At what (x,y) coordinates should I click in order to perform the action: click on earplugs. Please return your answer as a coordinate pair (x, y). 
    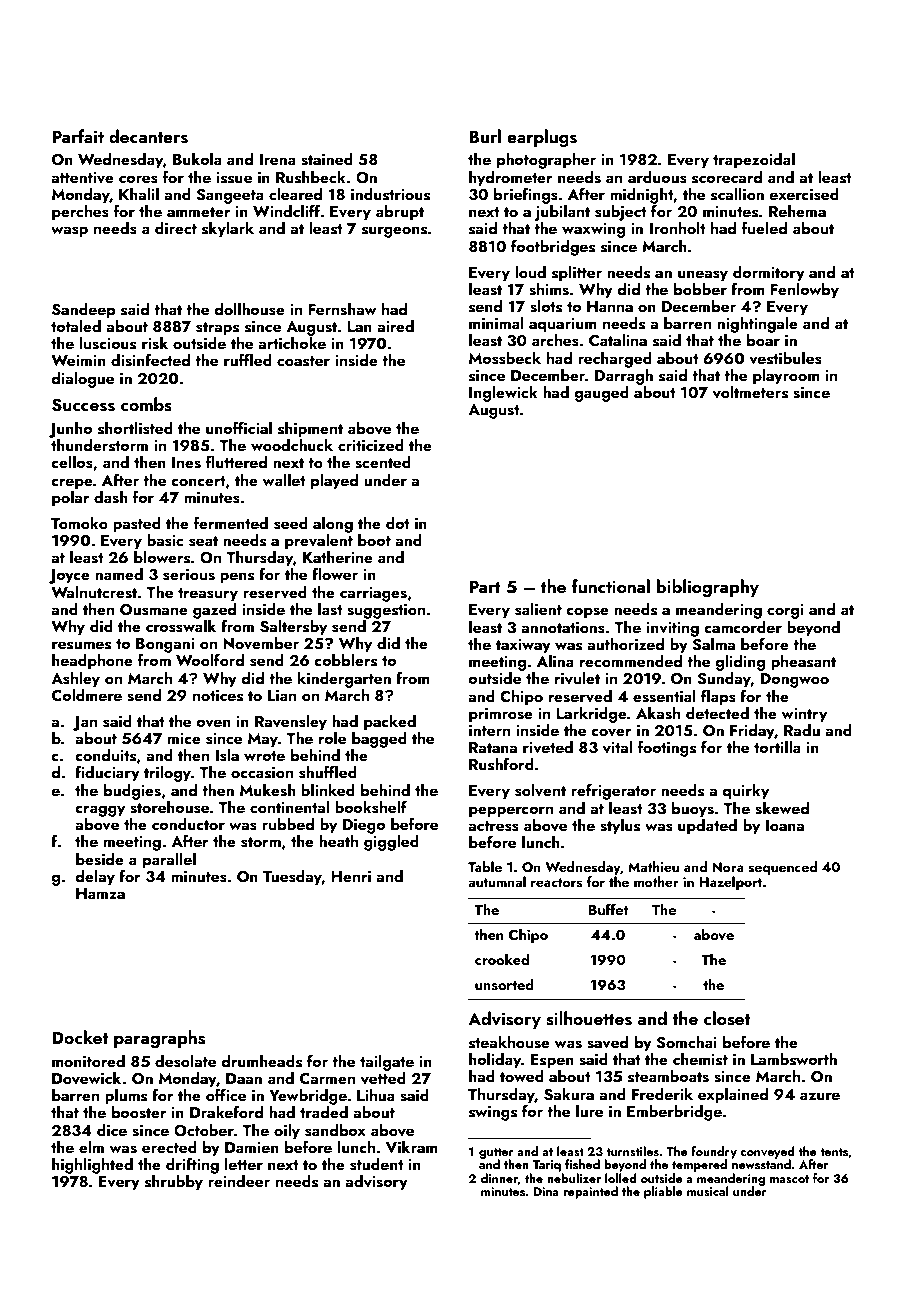
    Looking at the image, I should click on (542, 138).
